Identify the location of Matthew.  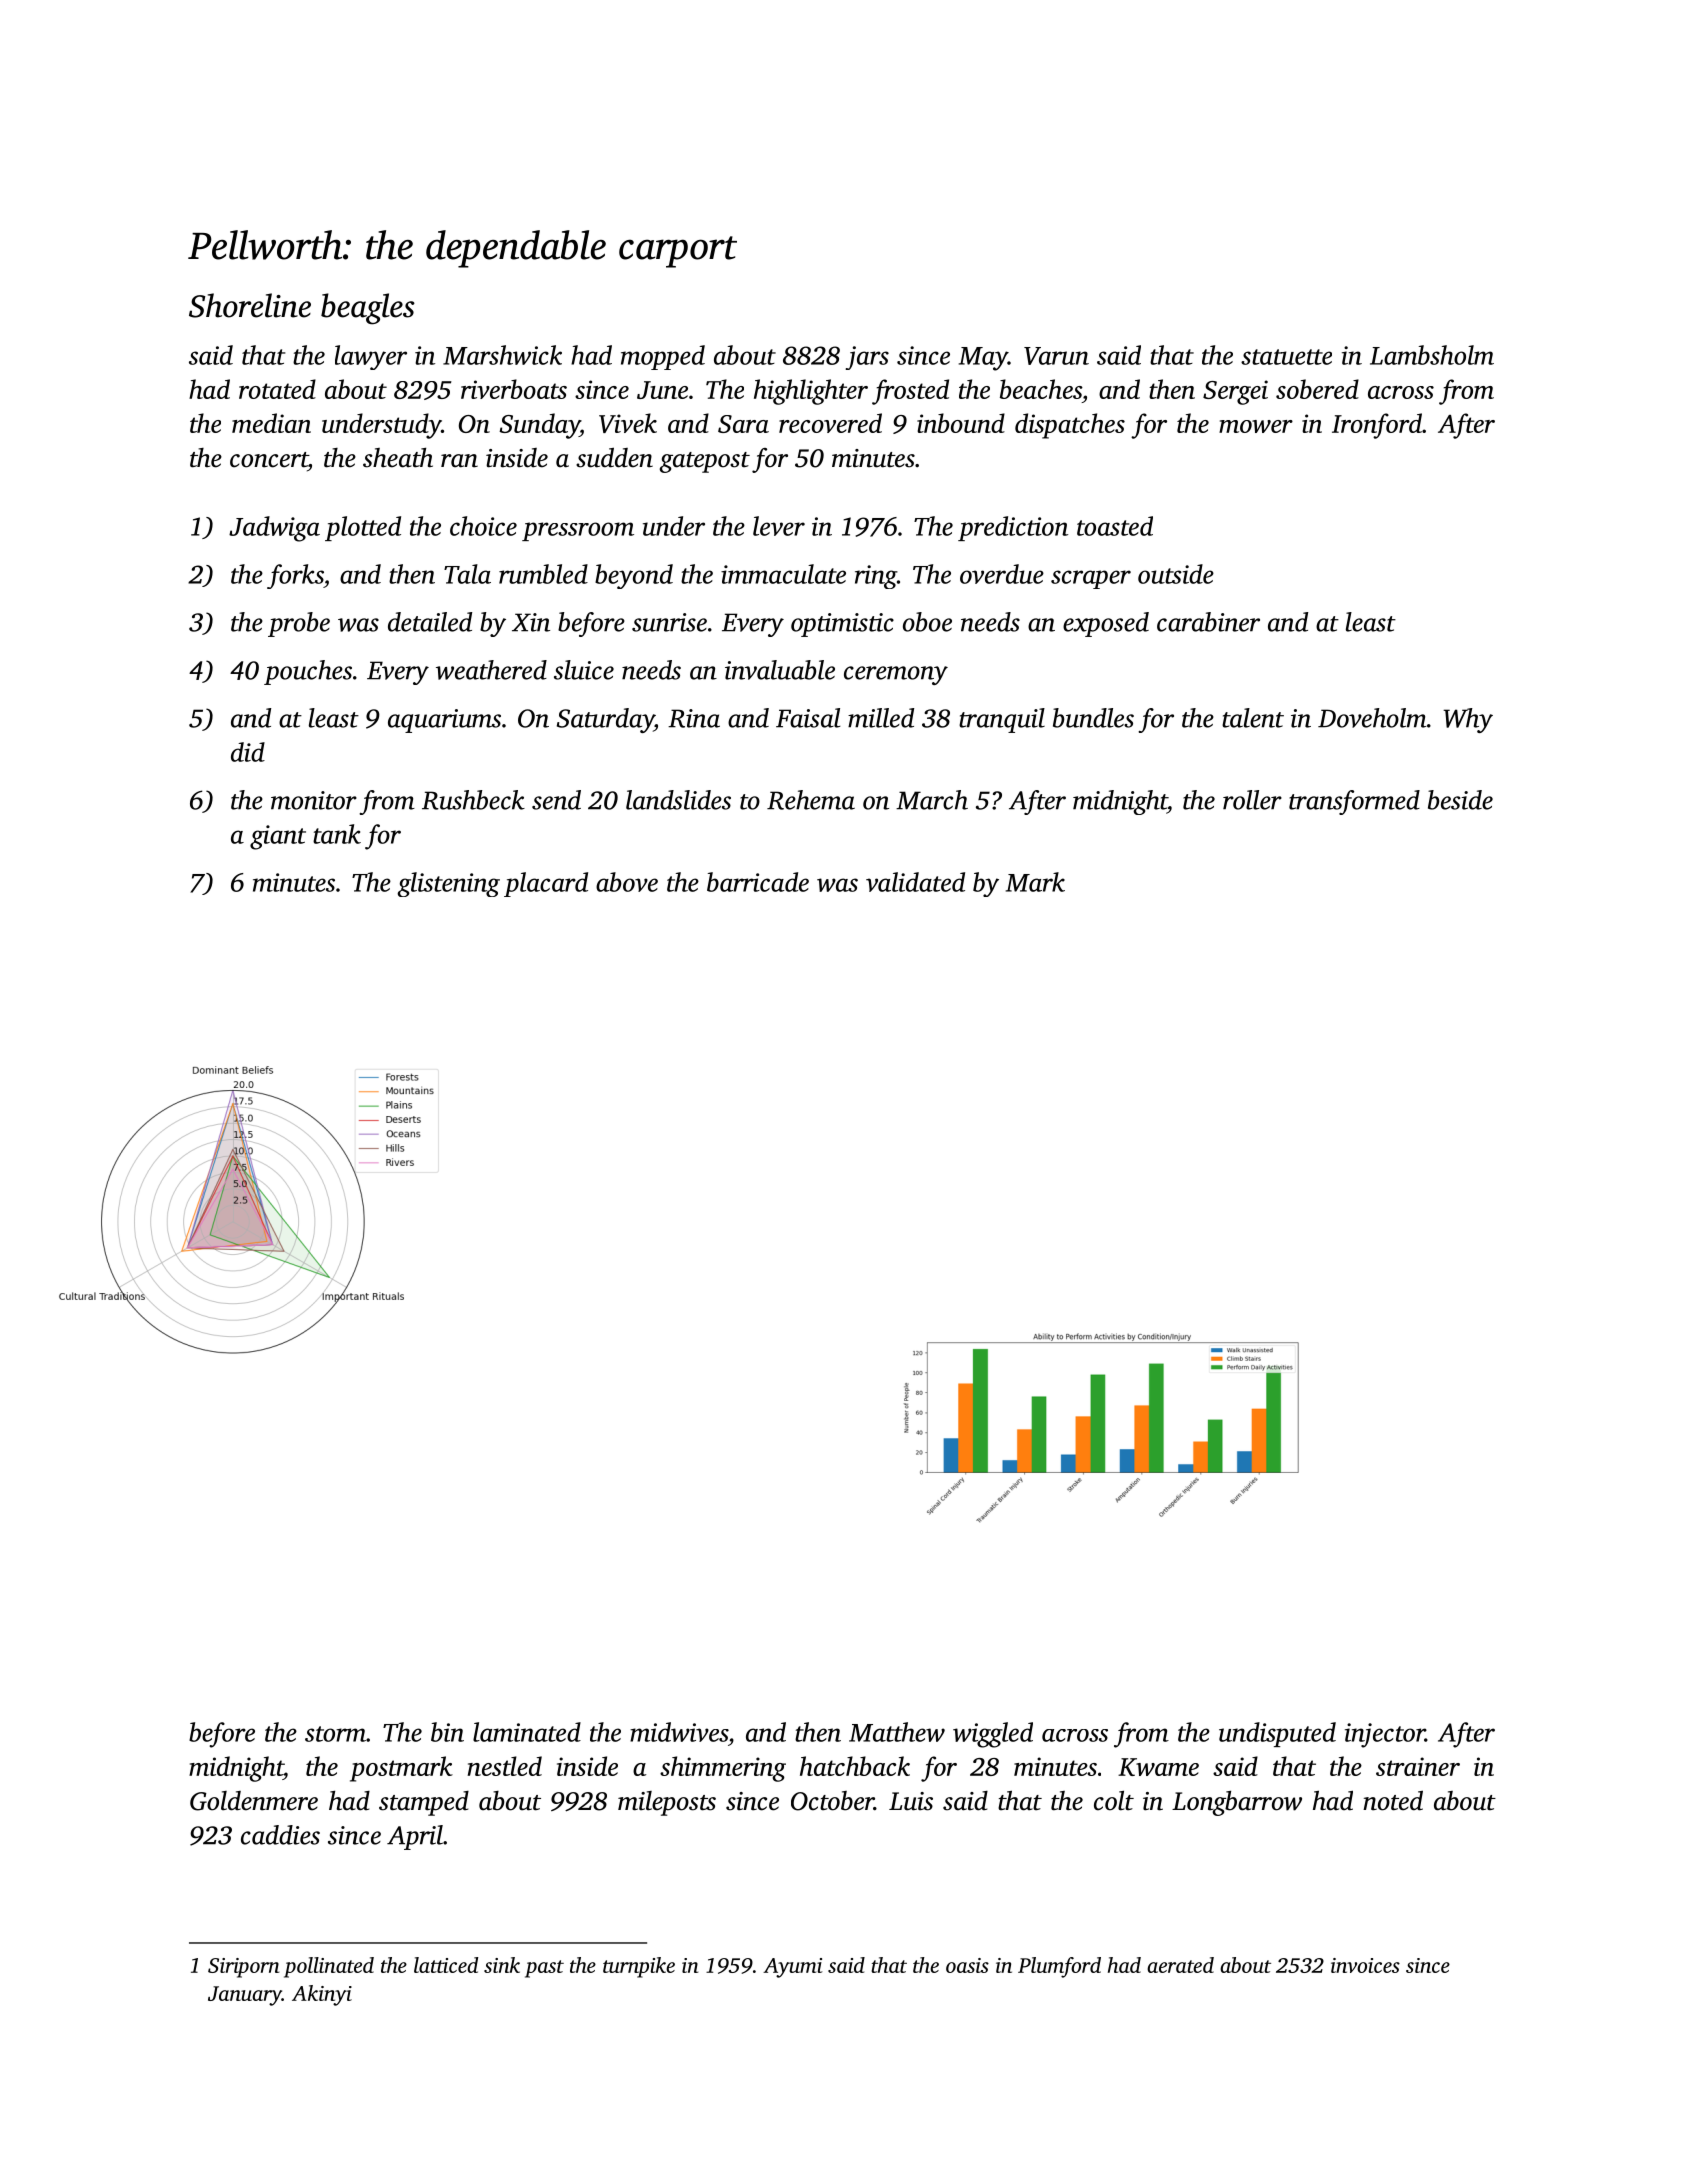
(897, 1732).
